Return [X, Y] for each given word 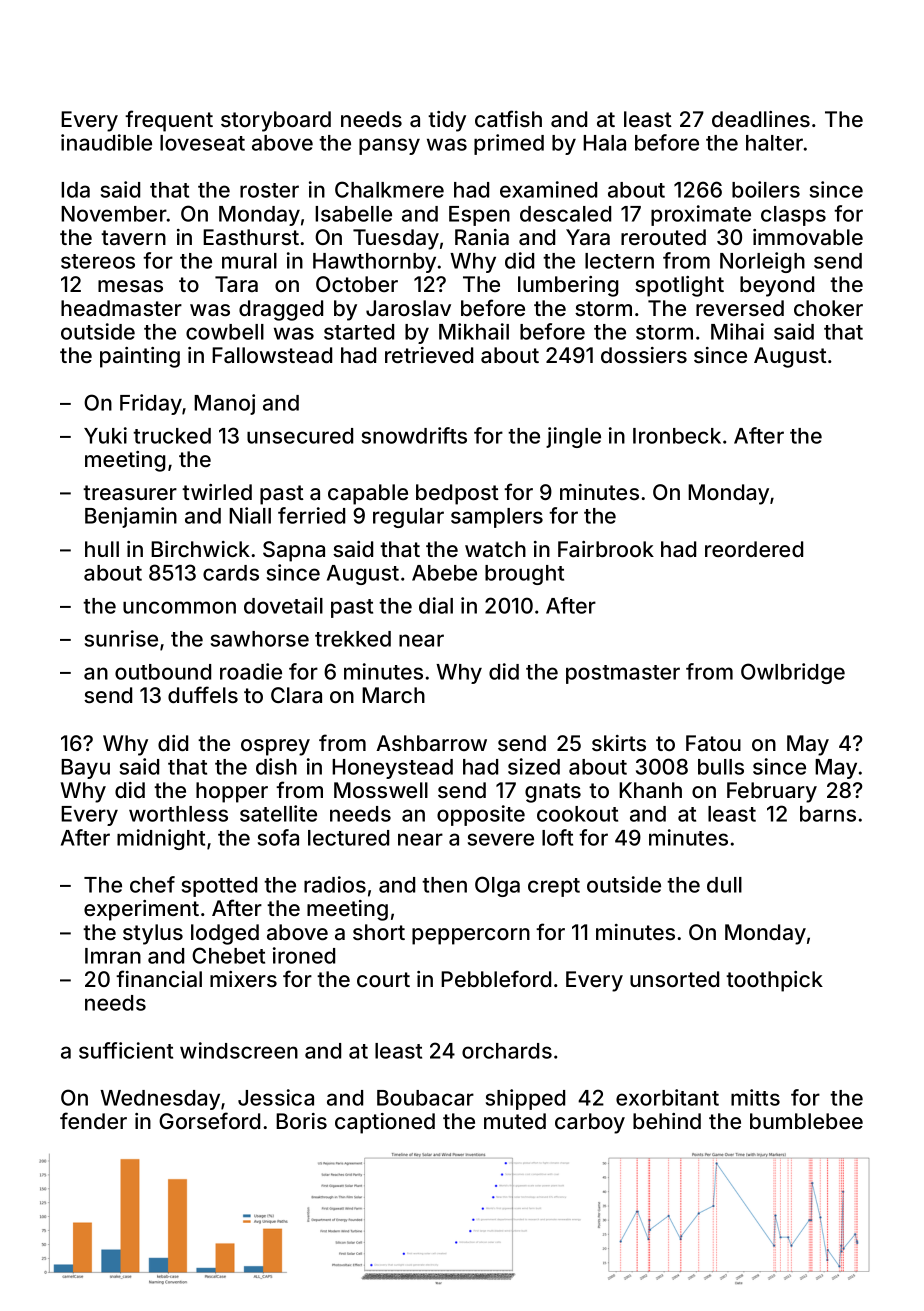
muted [515, 1121]
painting [140, 357]
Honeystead [392, 769]
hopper [232, 792]
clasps [793, 216]
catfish [508, 119]
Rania [482, 237]
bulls [721, 767]
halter [774, 143]
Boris [301, 1121]
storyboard [276, 121]
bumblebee [806, 1121]
